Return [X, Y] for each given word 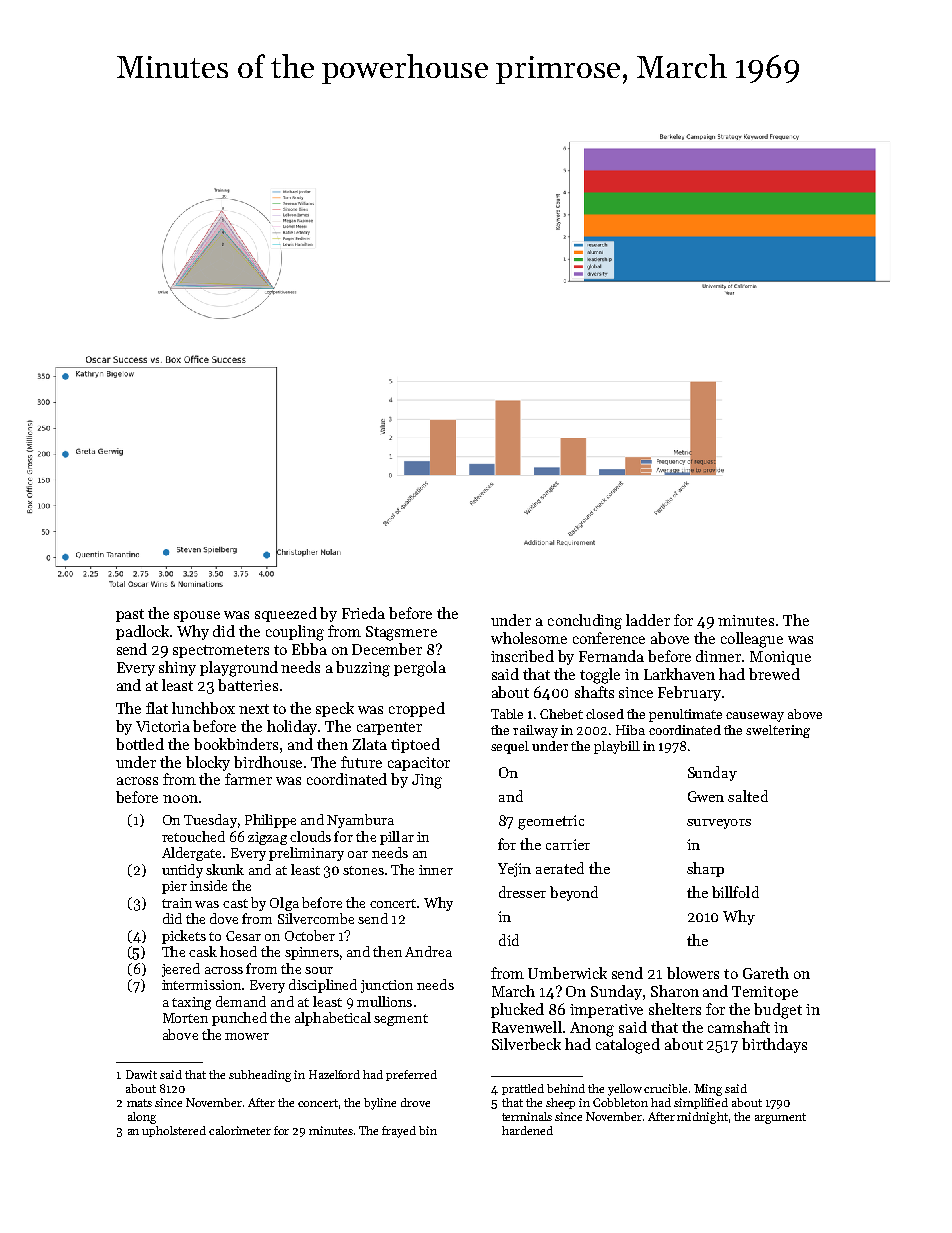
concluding [585, 622]
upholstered [174, 1131]
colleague [752, 640]
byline [380, 1104]
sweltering [778, 731]
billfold [735, 892]
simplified [701, 1103]
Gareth [766, 973]
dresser [522, 892]
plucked [517, 1010]
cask [203, 951]
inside [208, 885]
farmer [248, 779]
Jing [427, 781]
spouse [197, 616]
